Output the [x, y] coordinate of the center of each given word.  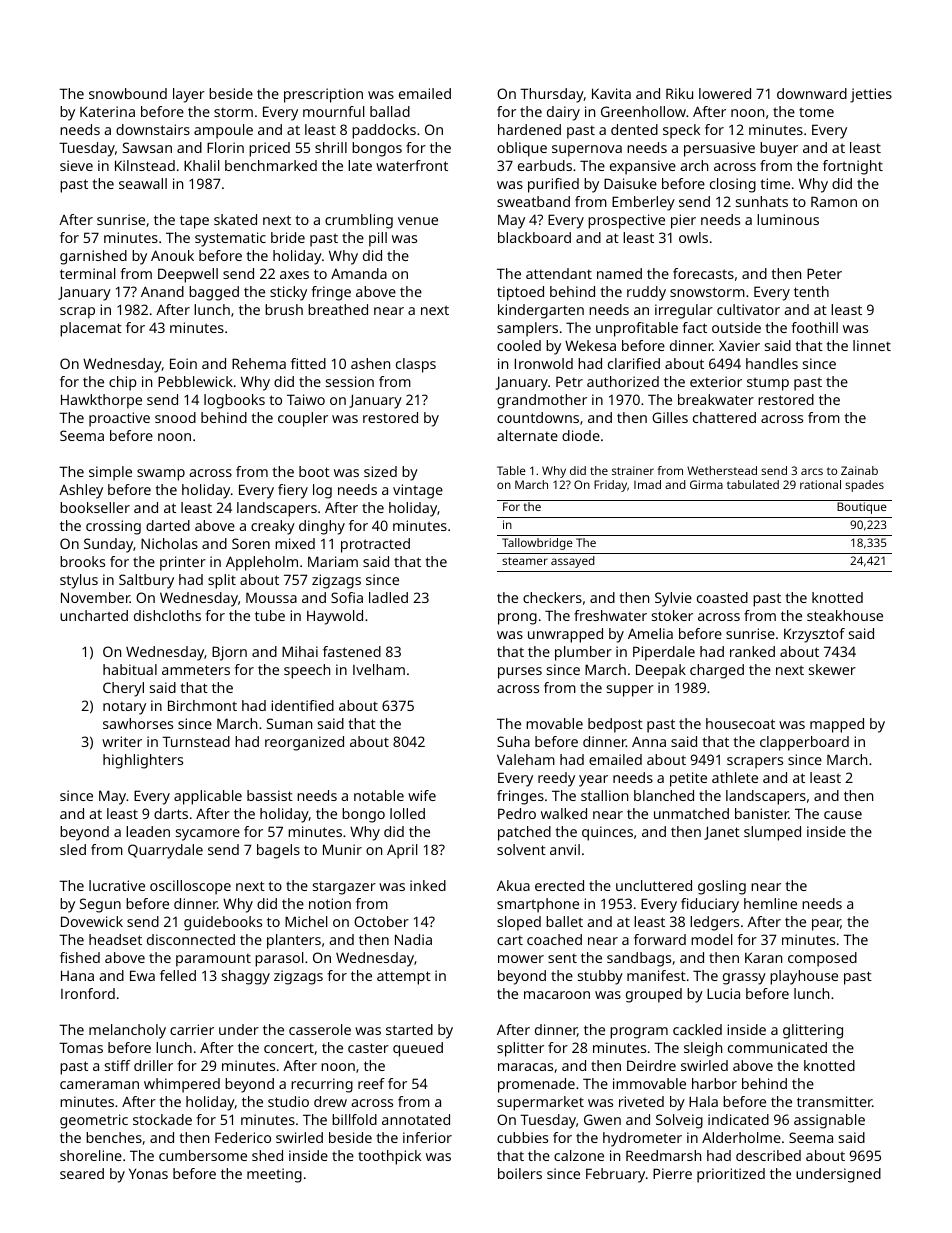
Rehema [259, 363]
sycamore [208, 835]
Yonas [148, 1173]
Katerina [107, 111]
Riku [679, 93]
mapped [837, 725]
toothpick [389, 1157]
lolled [407, 813]
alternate [527, 435]
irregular [684, 311]
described [768, 1155]
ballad [390, 111]
